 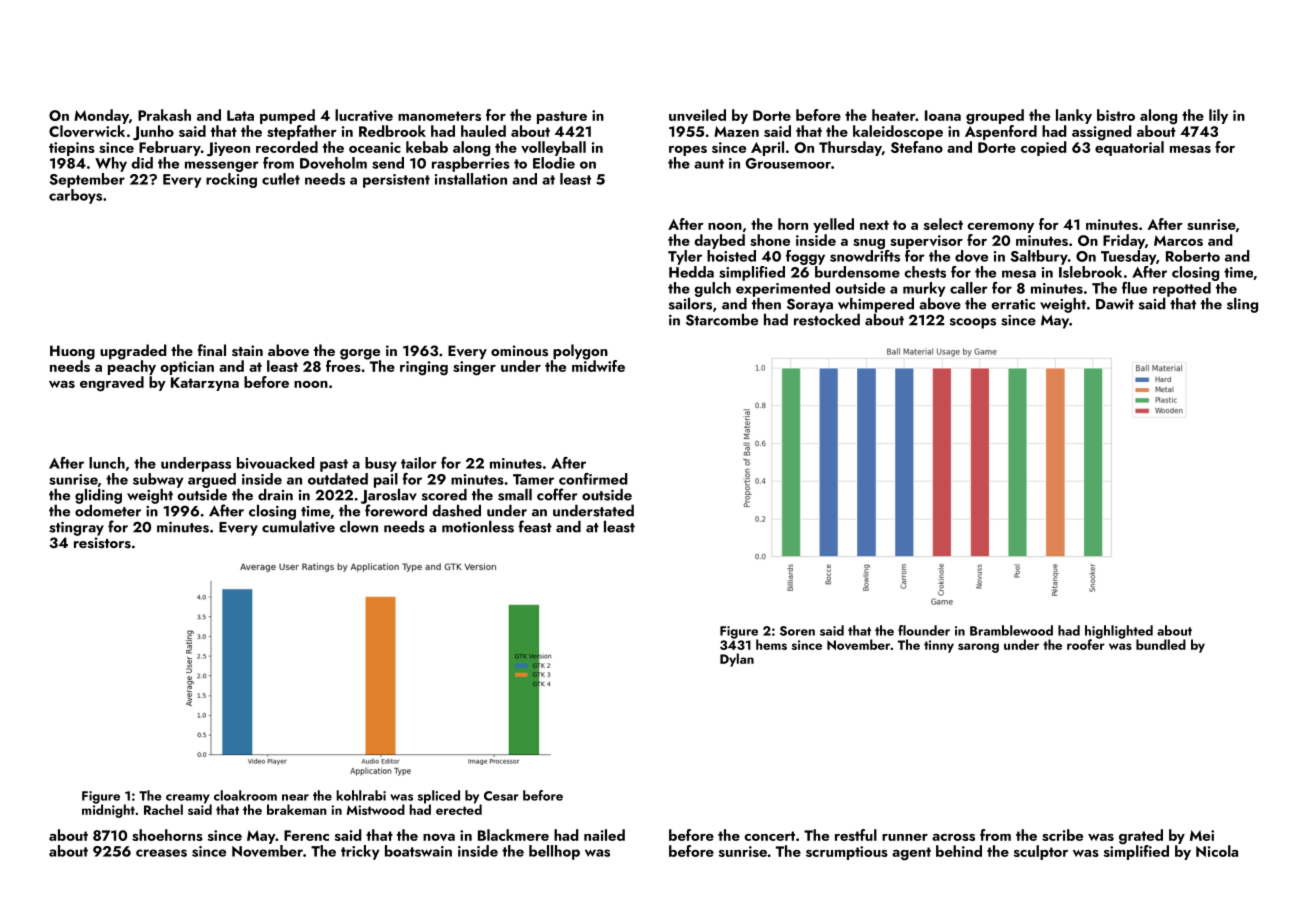 What do you see at coordinates (978, 648) in the screenshot?
I see `sarong` at bounding box center [978, 648].
